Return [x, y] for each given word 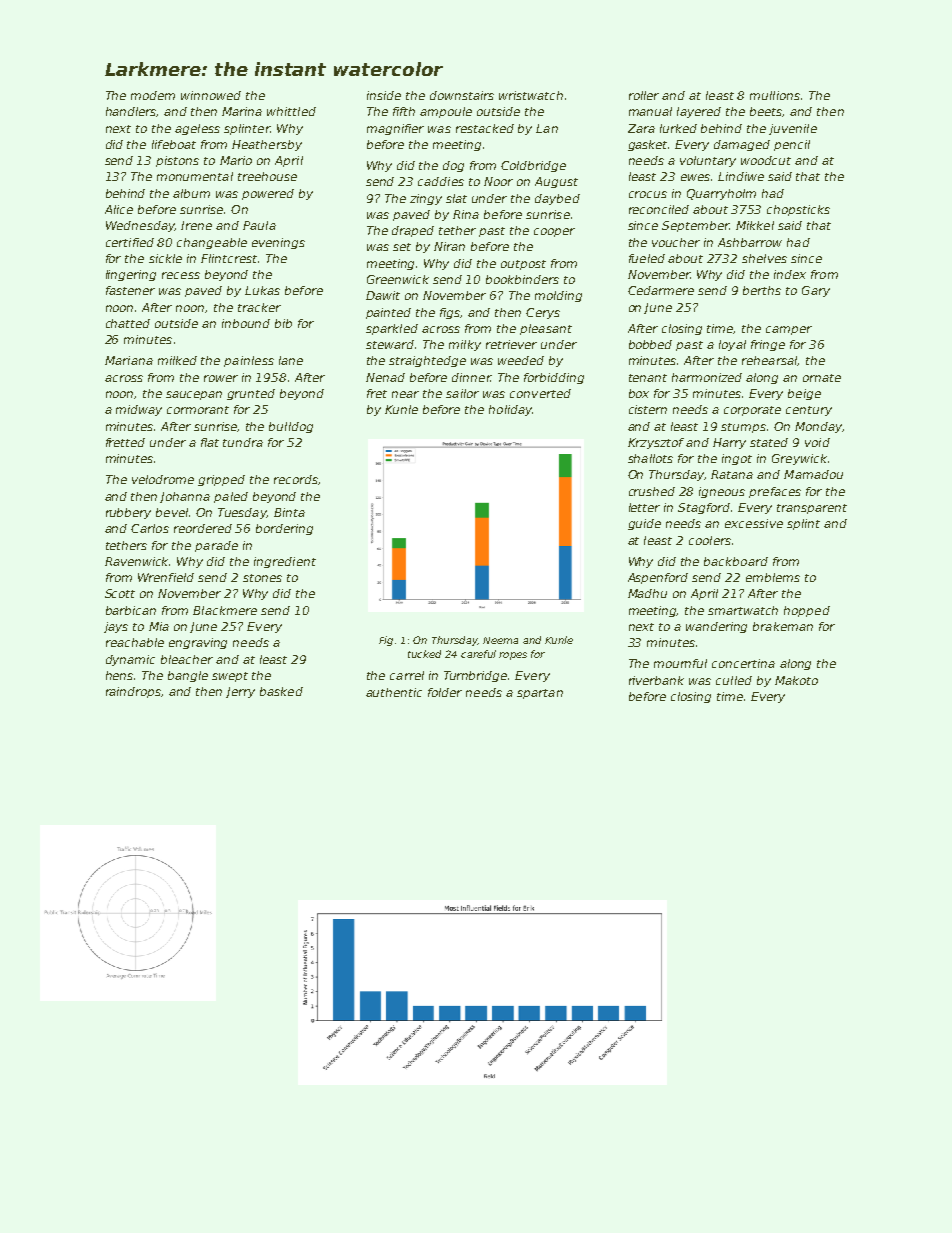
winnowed [211, 95]
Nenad [385, 377]
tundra [243, 442]
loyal [732, 345]
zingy [426, 199]
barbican [131, 610]
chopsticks [798, 210]
